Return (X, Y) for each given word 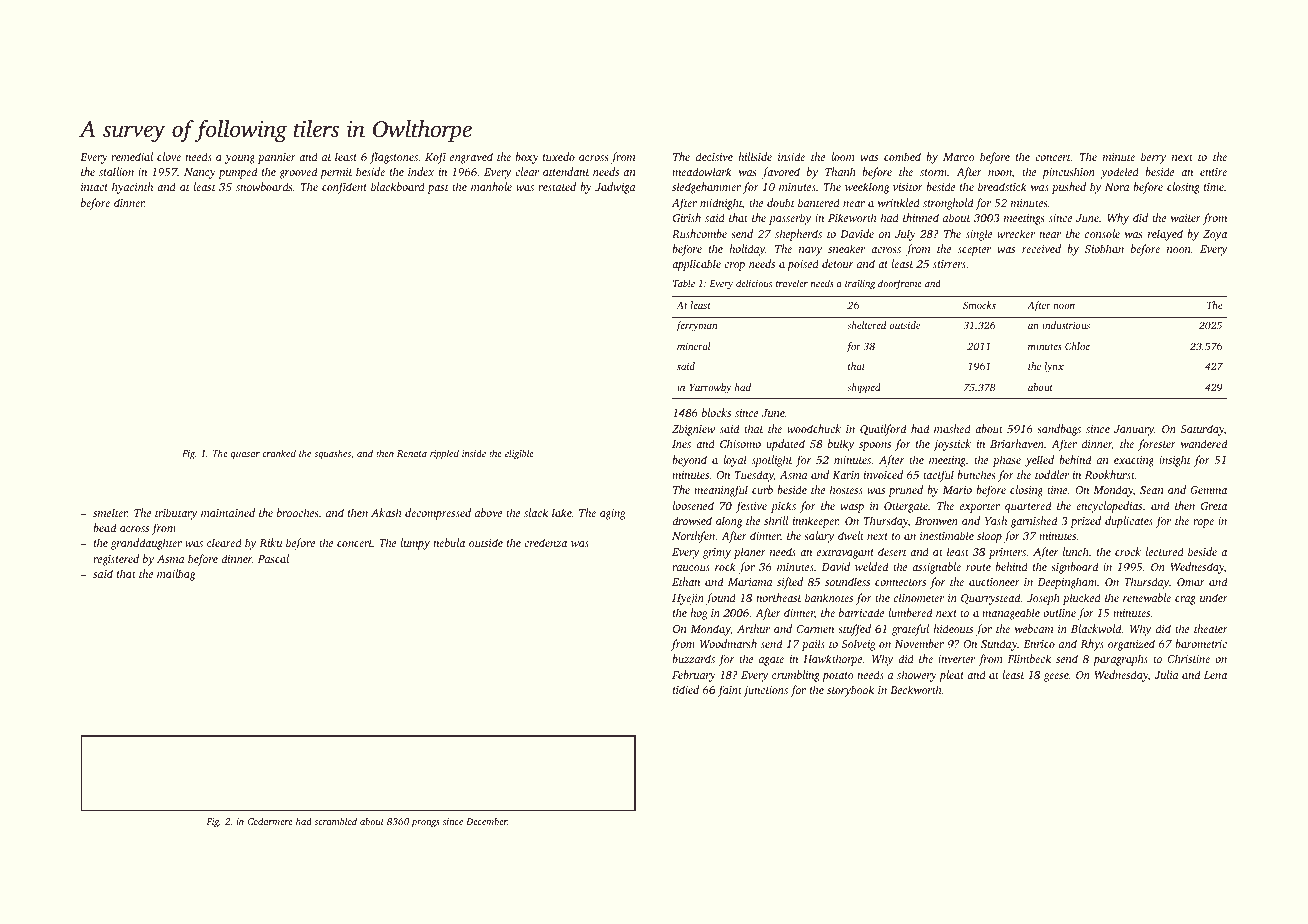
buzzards (693, 658)
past (438, 189)
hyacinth (132, 188)
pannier (277, 158)
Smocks (979, 305)
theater (1211, 628)
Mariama (750, 582)
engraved (471, 158)
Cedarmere (270, 821)
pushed (1069, 188)
